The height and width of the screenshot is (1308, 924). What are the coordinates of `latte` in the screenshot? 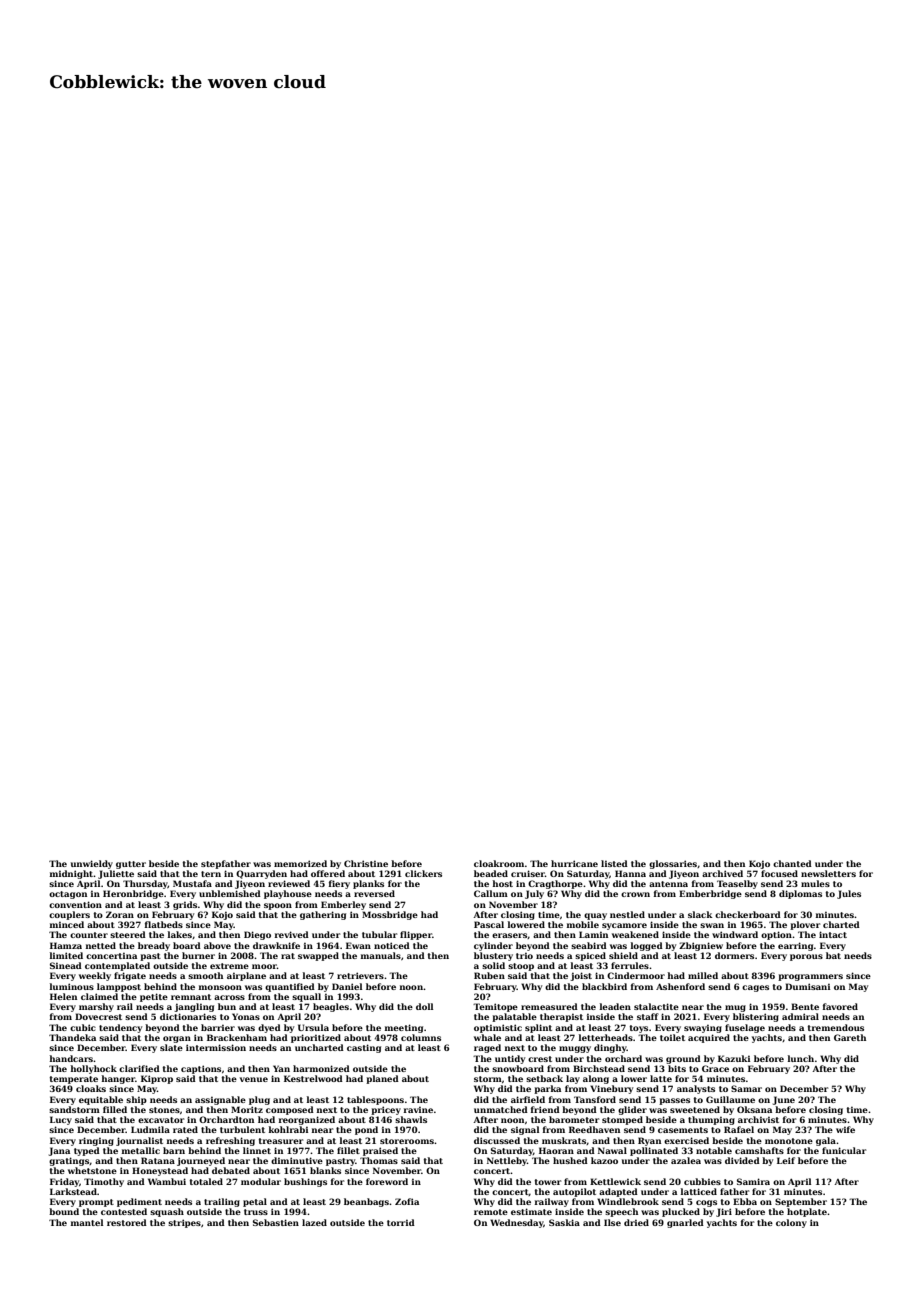 It's located at (661, 1078).
